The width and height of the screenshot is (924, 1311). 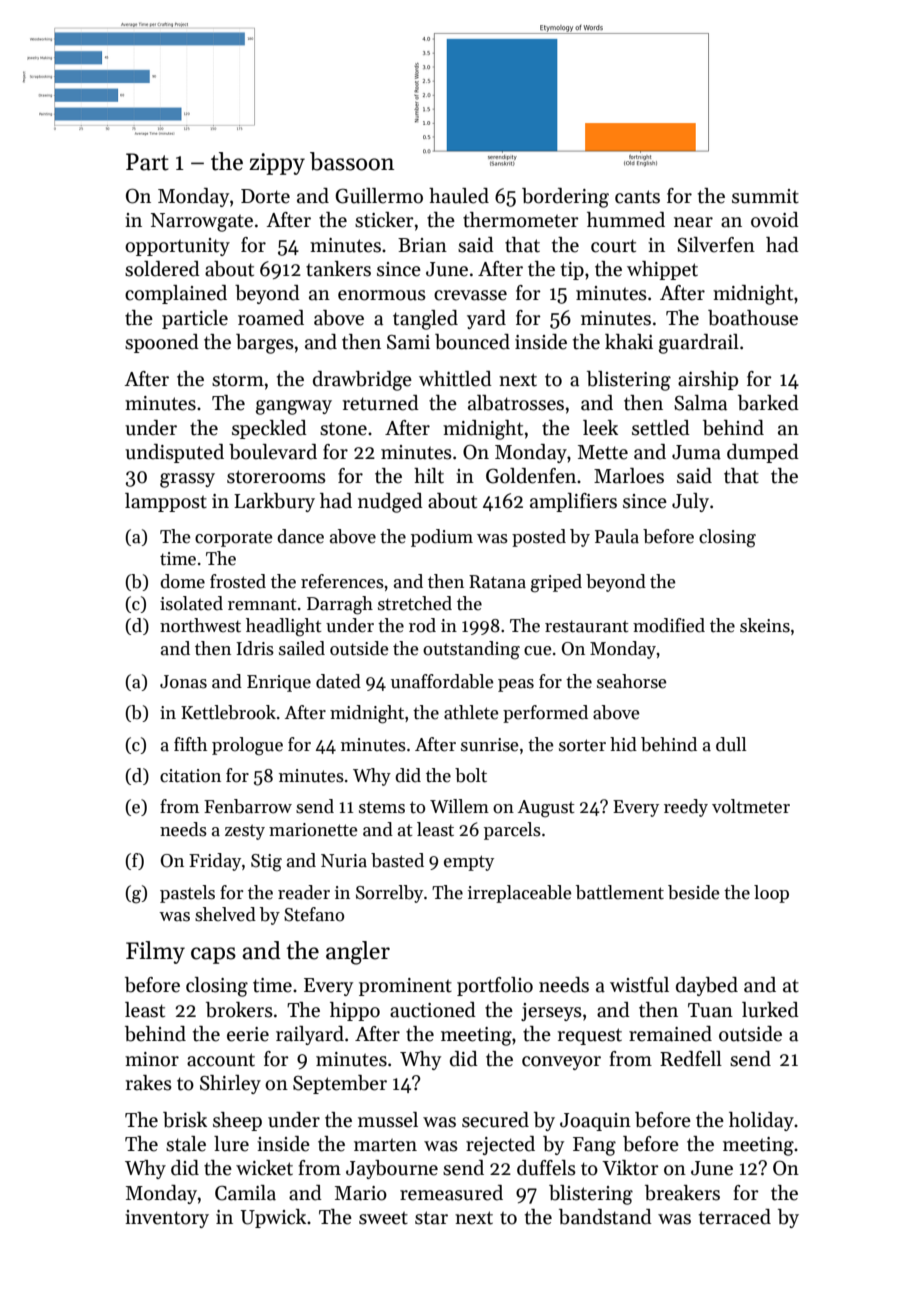 What do you see at coordinates (565, 198) in the screenshot?
I see `bordering` at bounding box center [565, 198].
